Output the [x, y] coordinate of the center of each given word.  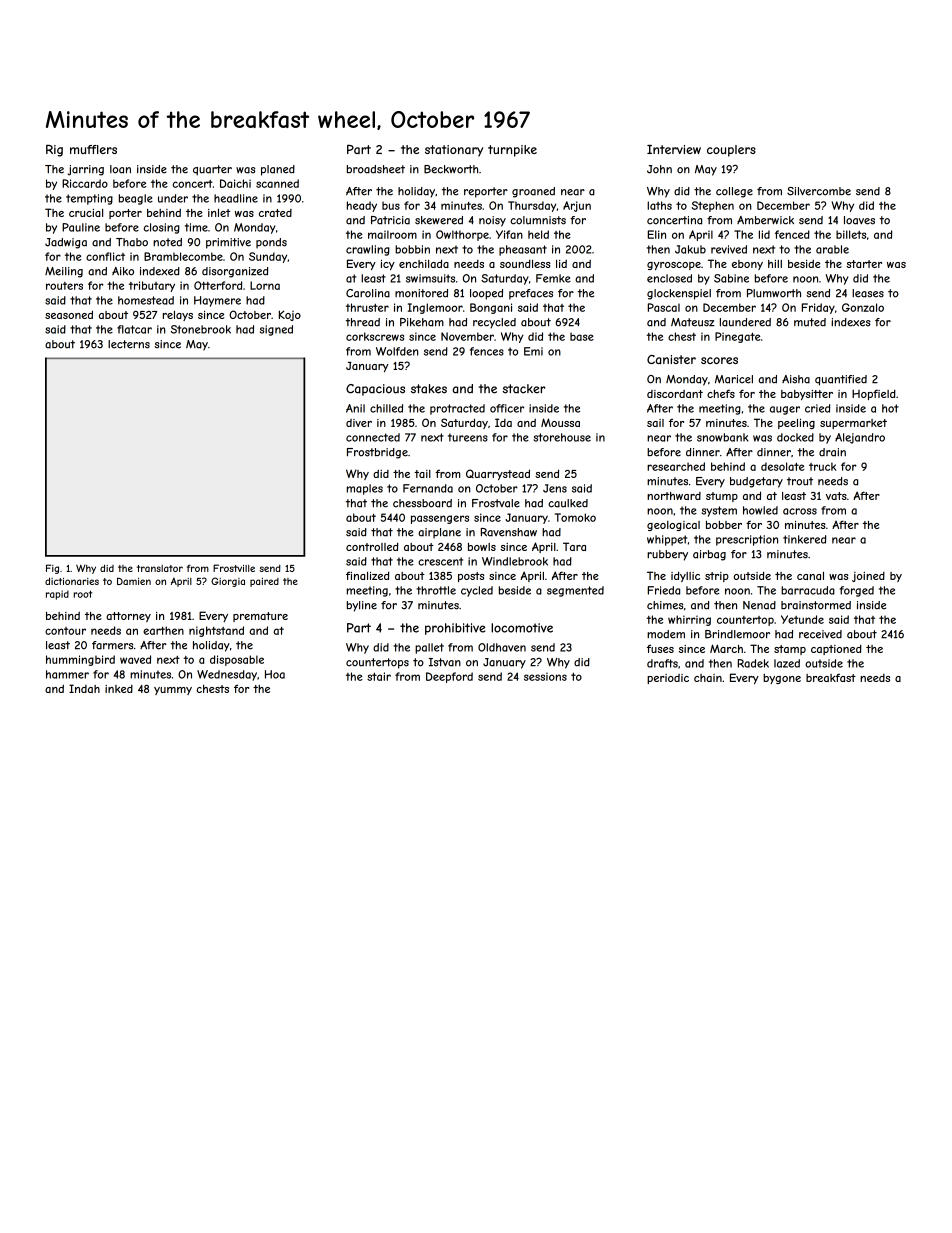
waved [135, 659]
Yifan [509, 234]
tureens [468, 437]
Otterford [218, 285]
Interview [674, 149]
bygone [782, 679]
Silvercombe [819, 191]
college [734, 192]
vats [836, 496]
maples [365, 489]
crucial [86, 213]
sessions [545, 676]
